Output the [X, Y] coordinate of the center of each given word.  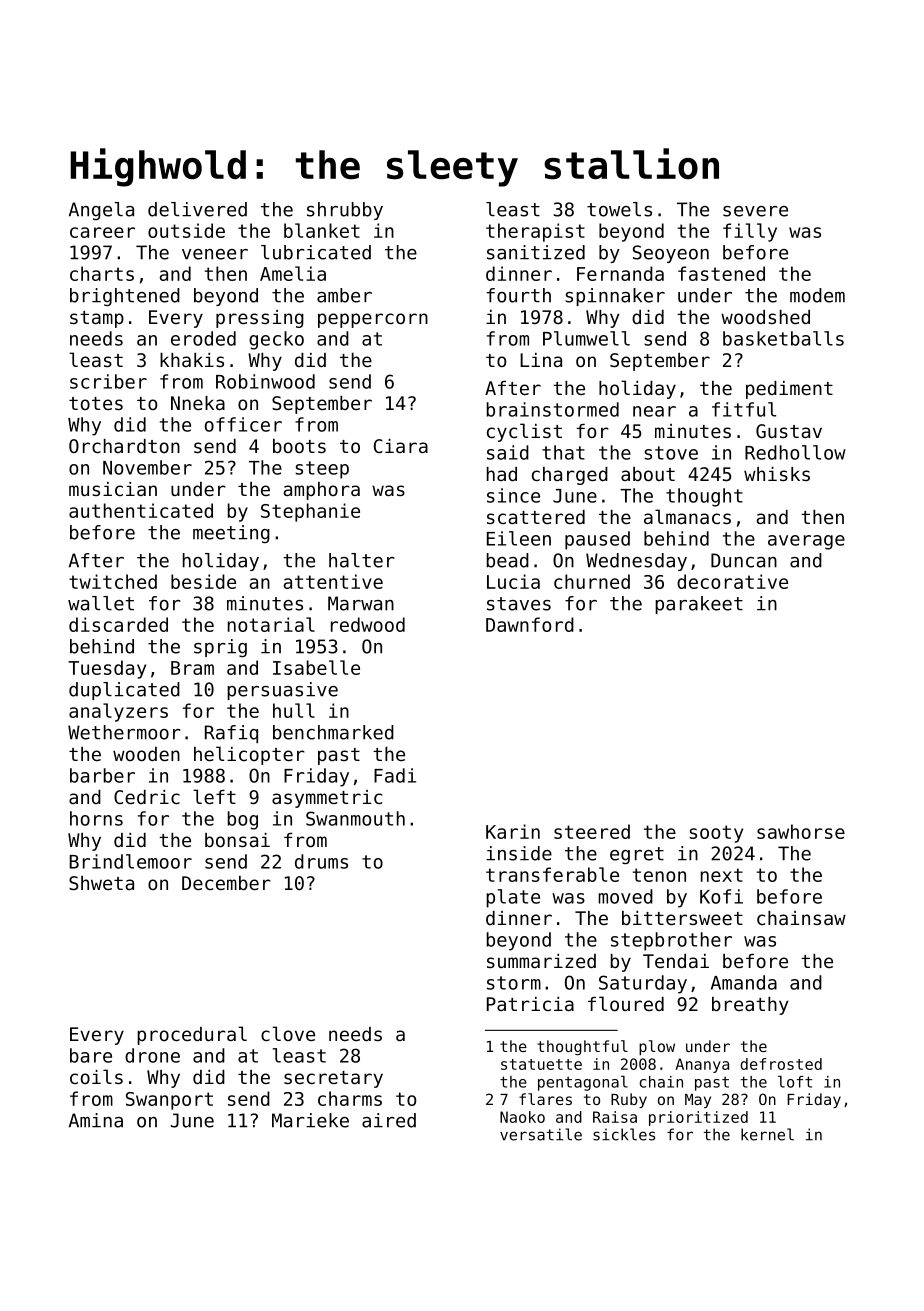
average [806, 542]
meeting [231, 534]
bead [508, 560]
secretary [333, 1079]
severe [755, 211]
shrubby [345, 211]
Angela [101, 211]
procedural [192, 1035]
